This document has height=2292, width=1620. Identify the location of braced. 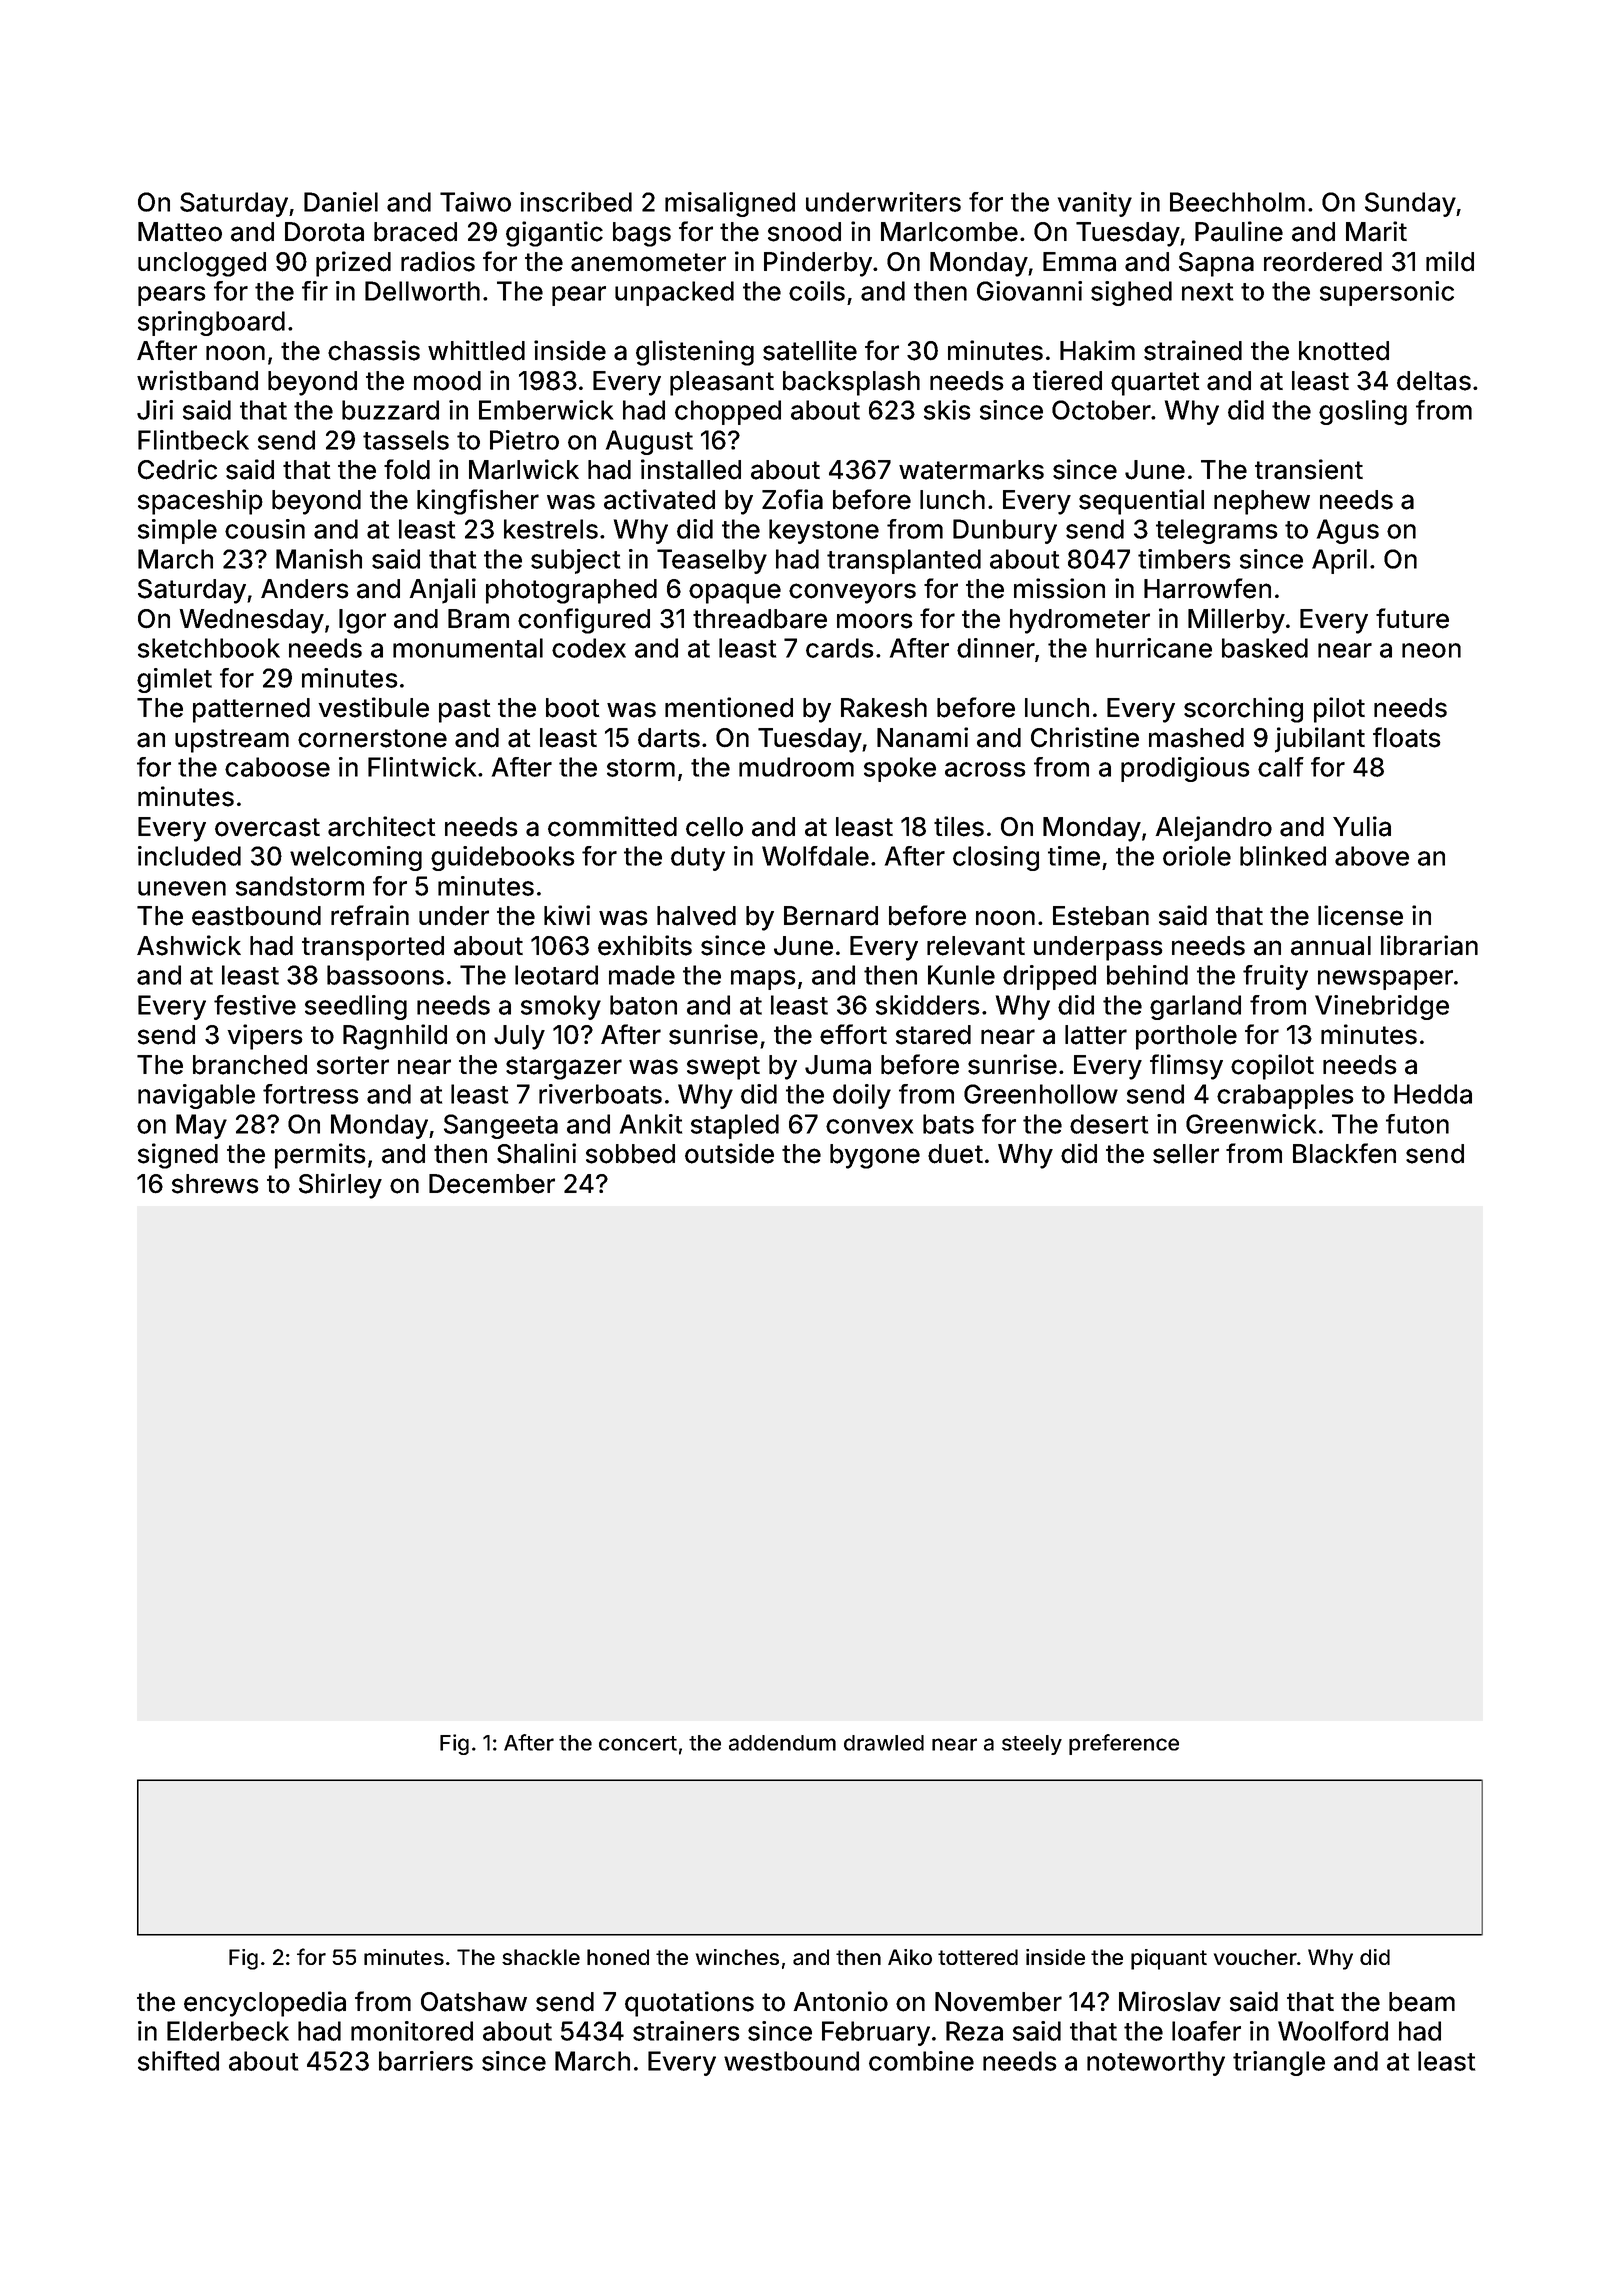
(415, 232).
